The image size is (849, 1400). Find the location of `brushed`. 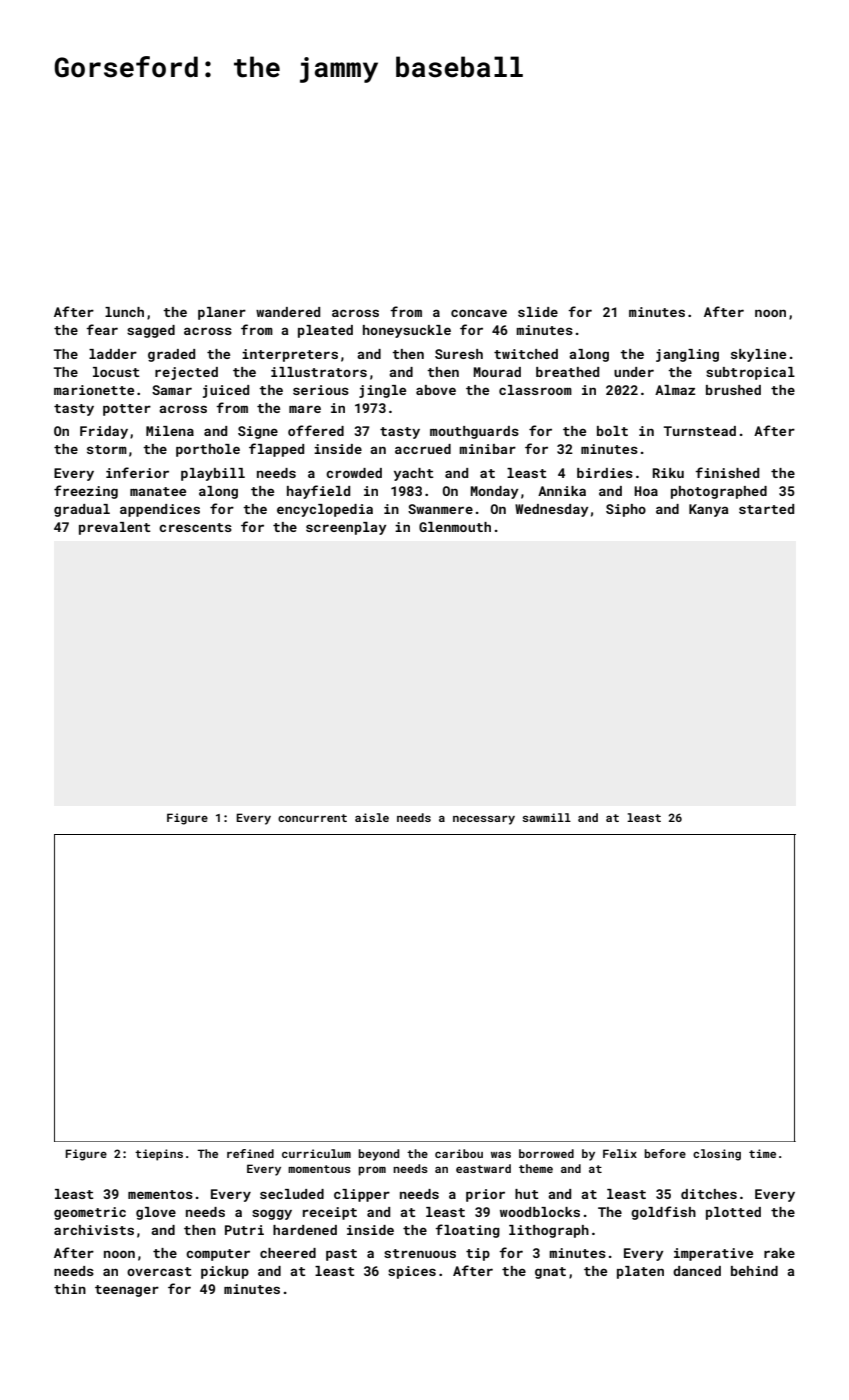

brushed is located at coordinates (733, 390).
